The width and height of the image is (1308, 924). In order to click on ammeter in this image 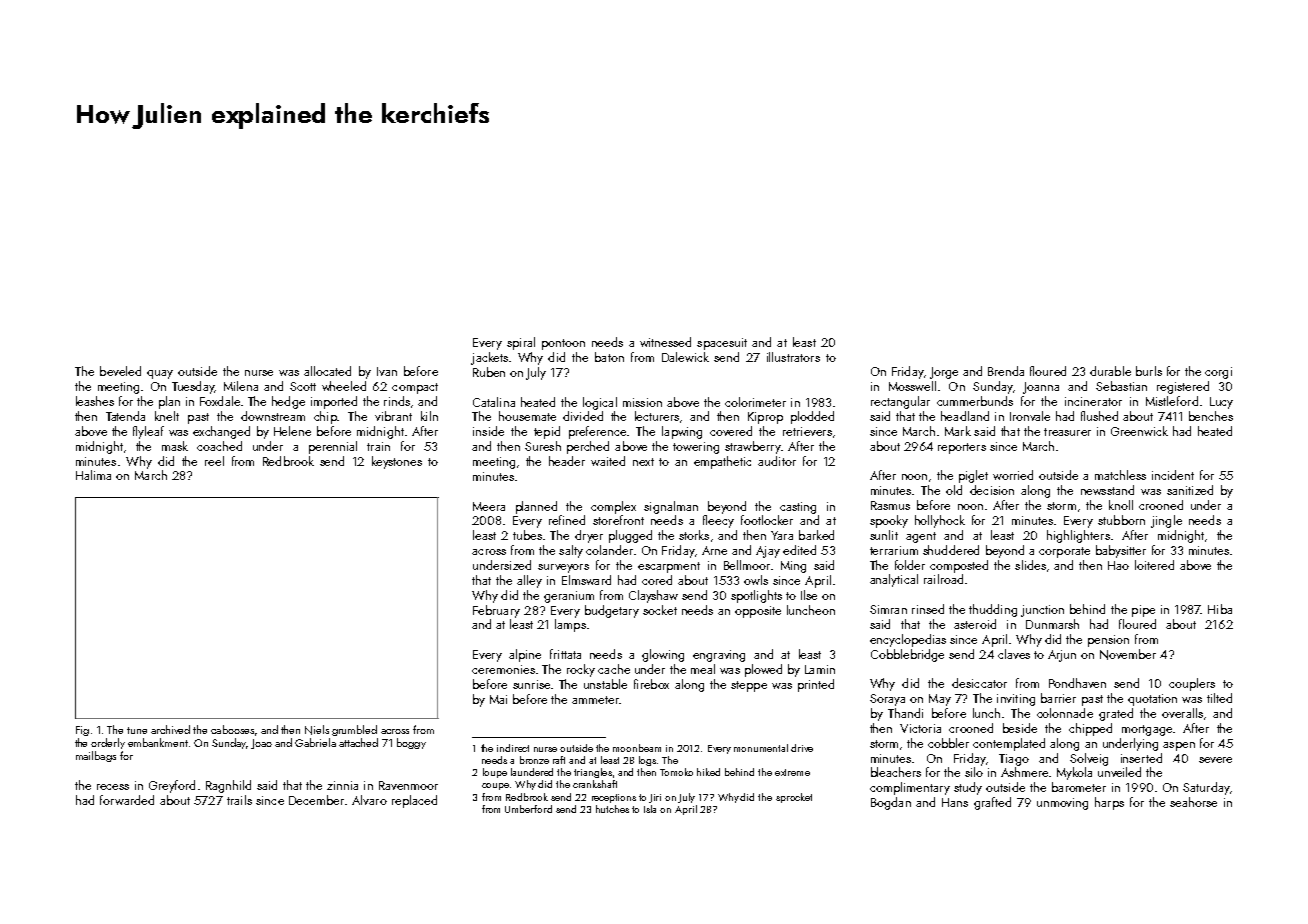, I will do `click(595, 700)`.
